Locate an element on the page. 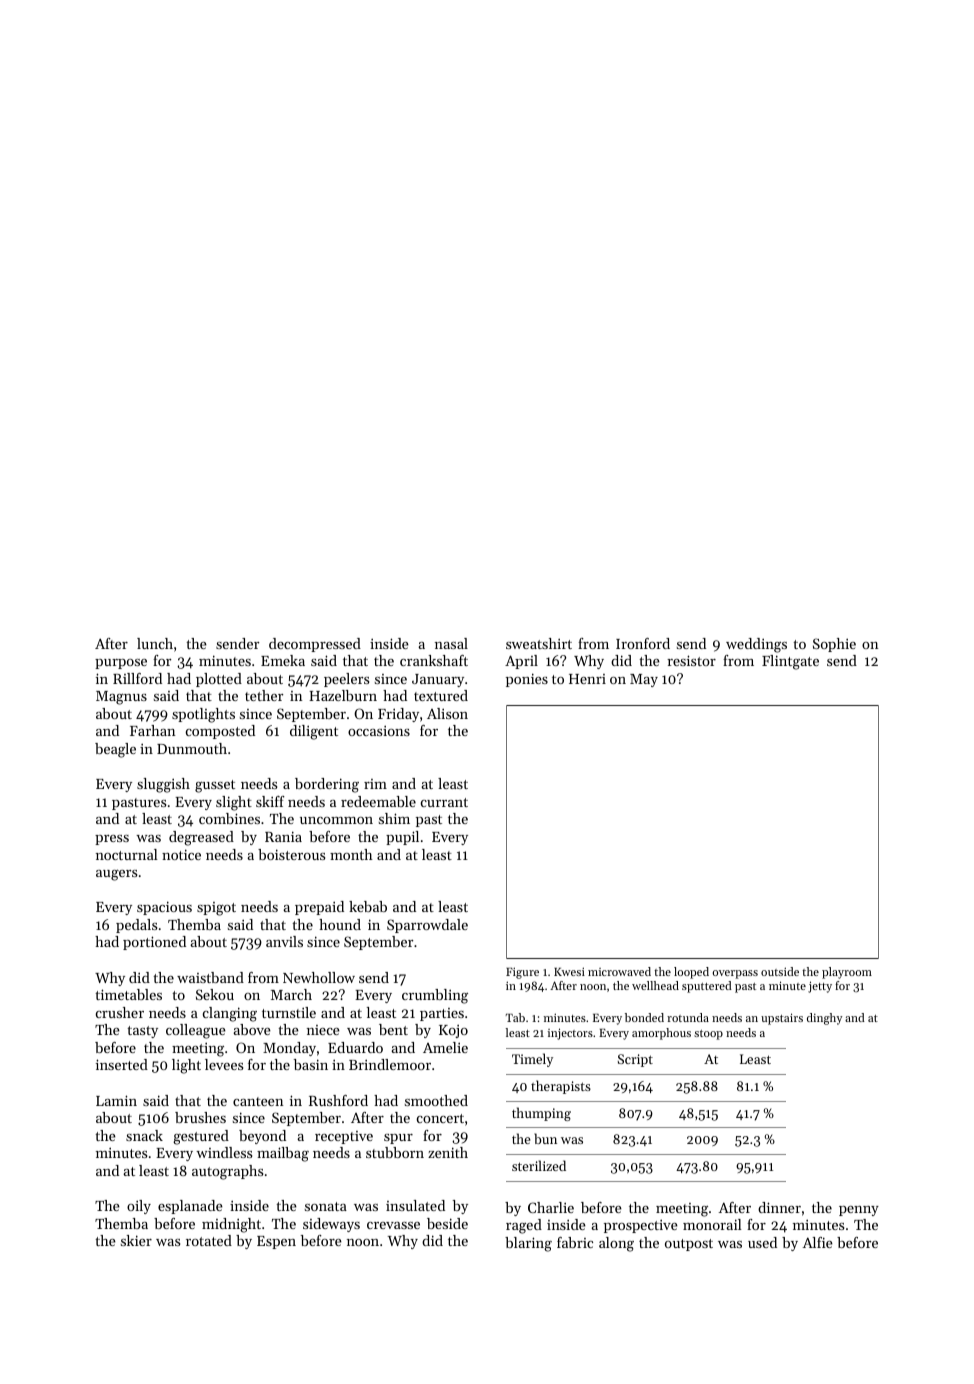 The height and width of the page is (1384, 974). crusher is located at coordinates (120, 1012).
